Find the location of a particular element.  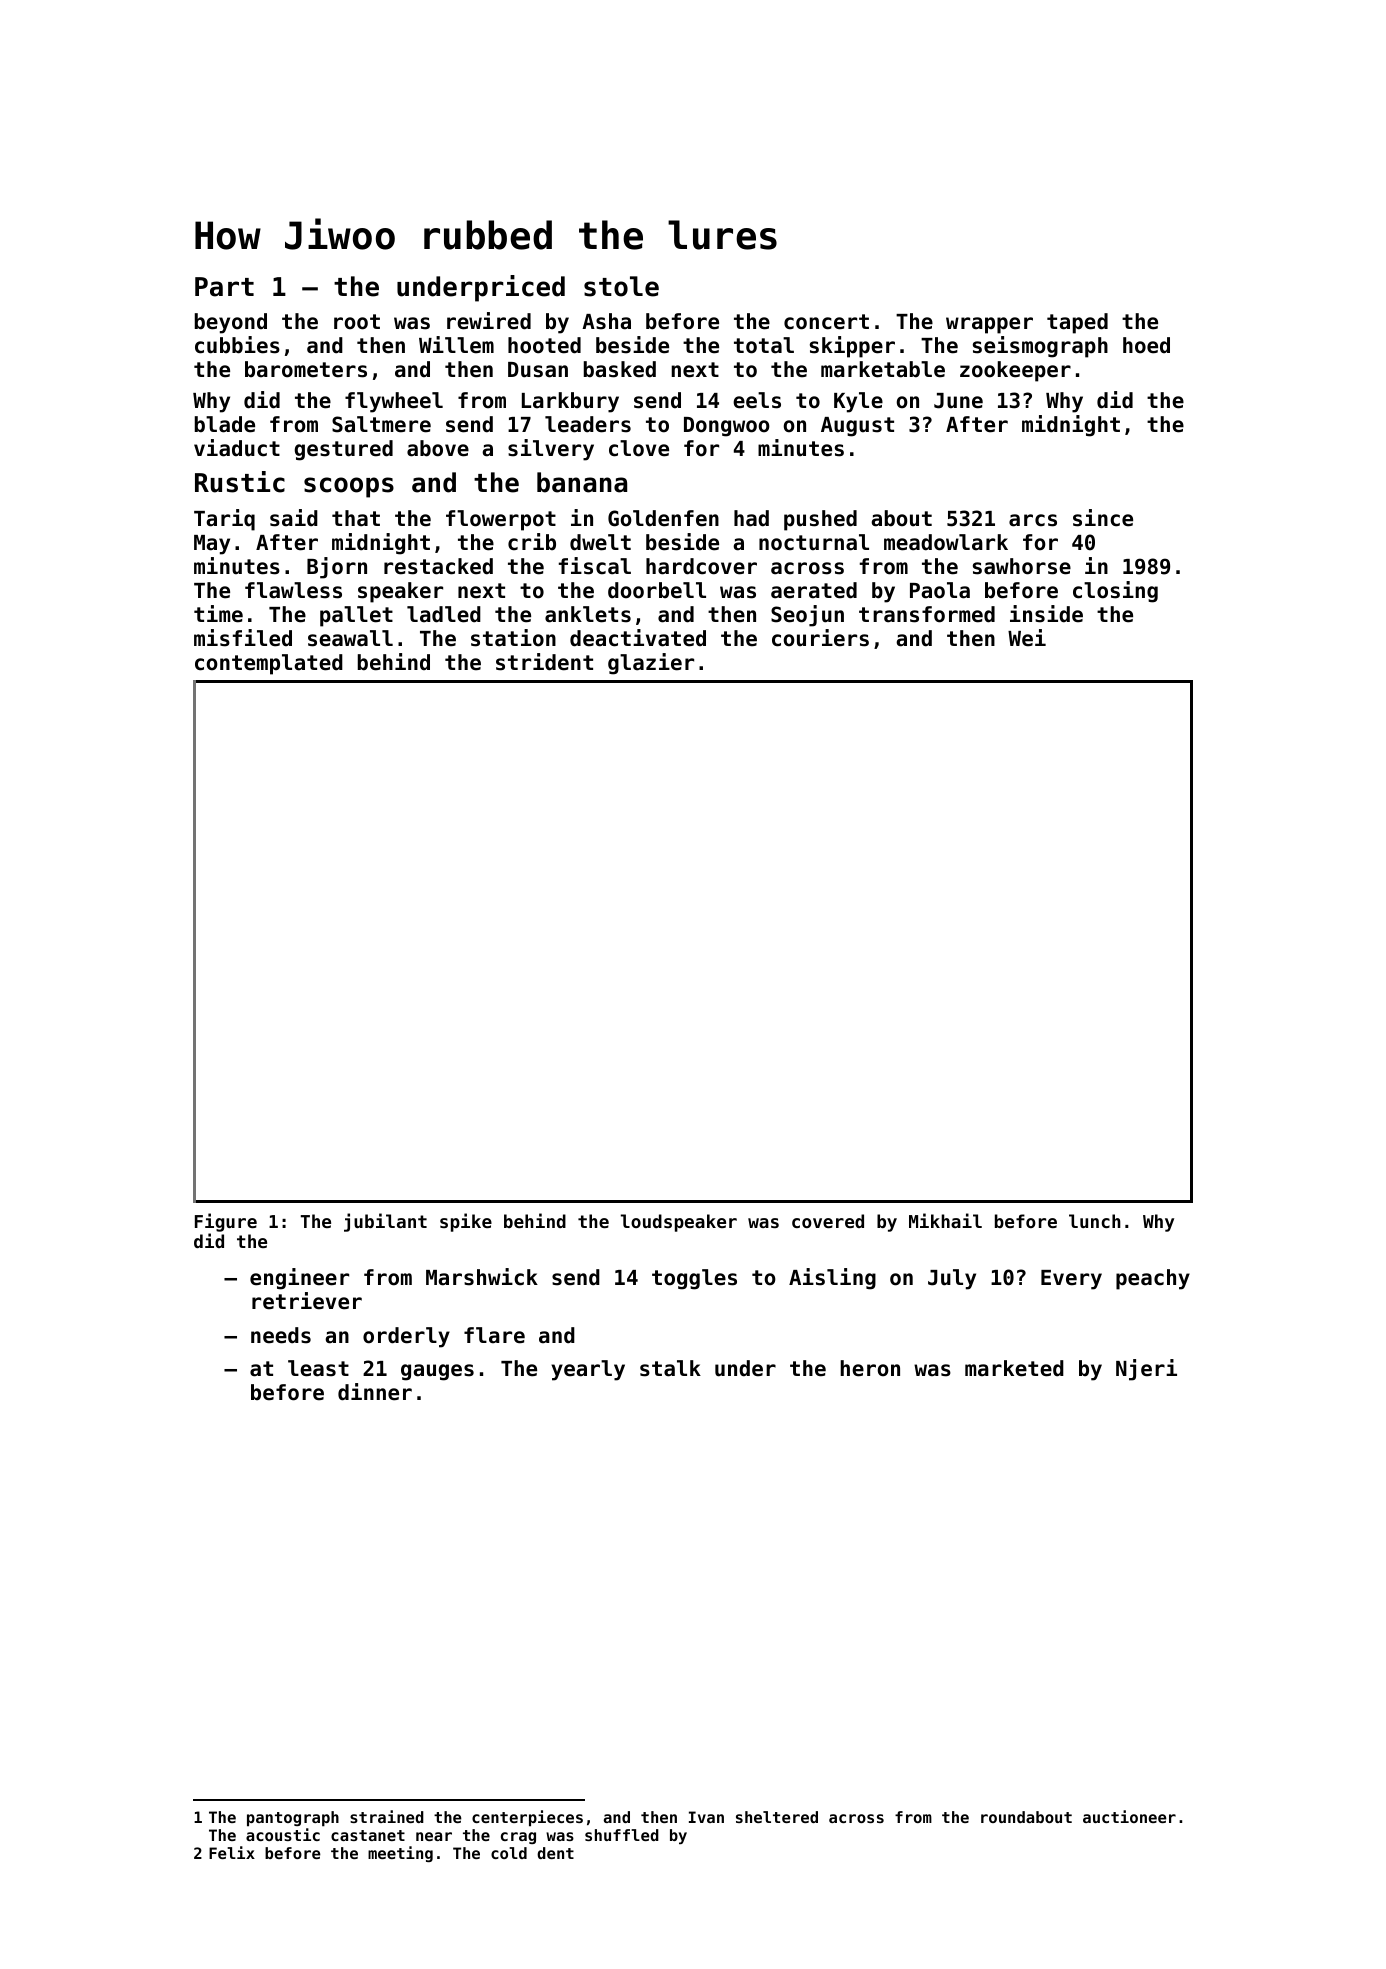

marketed is located at coordinates (1014, 1368).
